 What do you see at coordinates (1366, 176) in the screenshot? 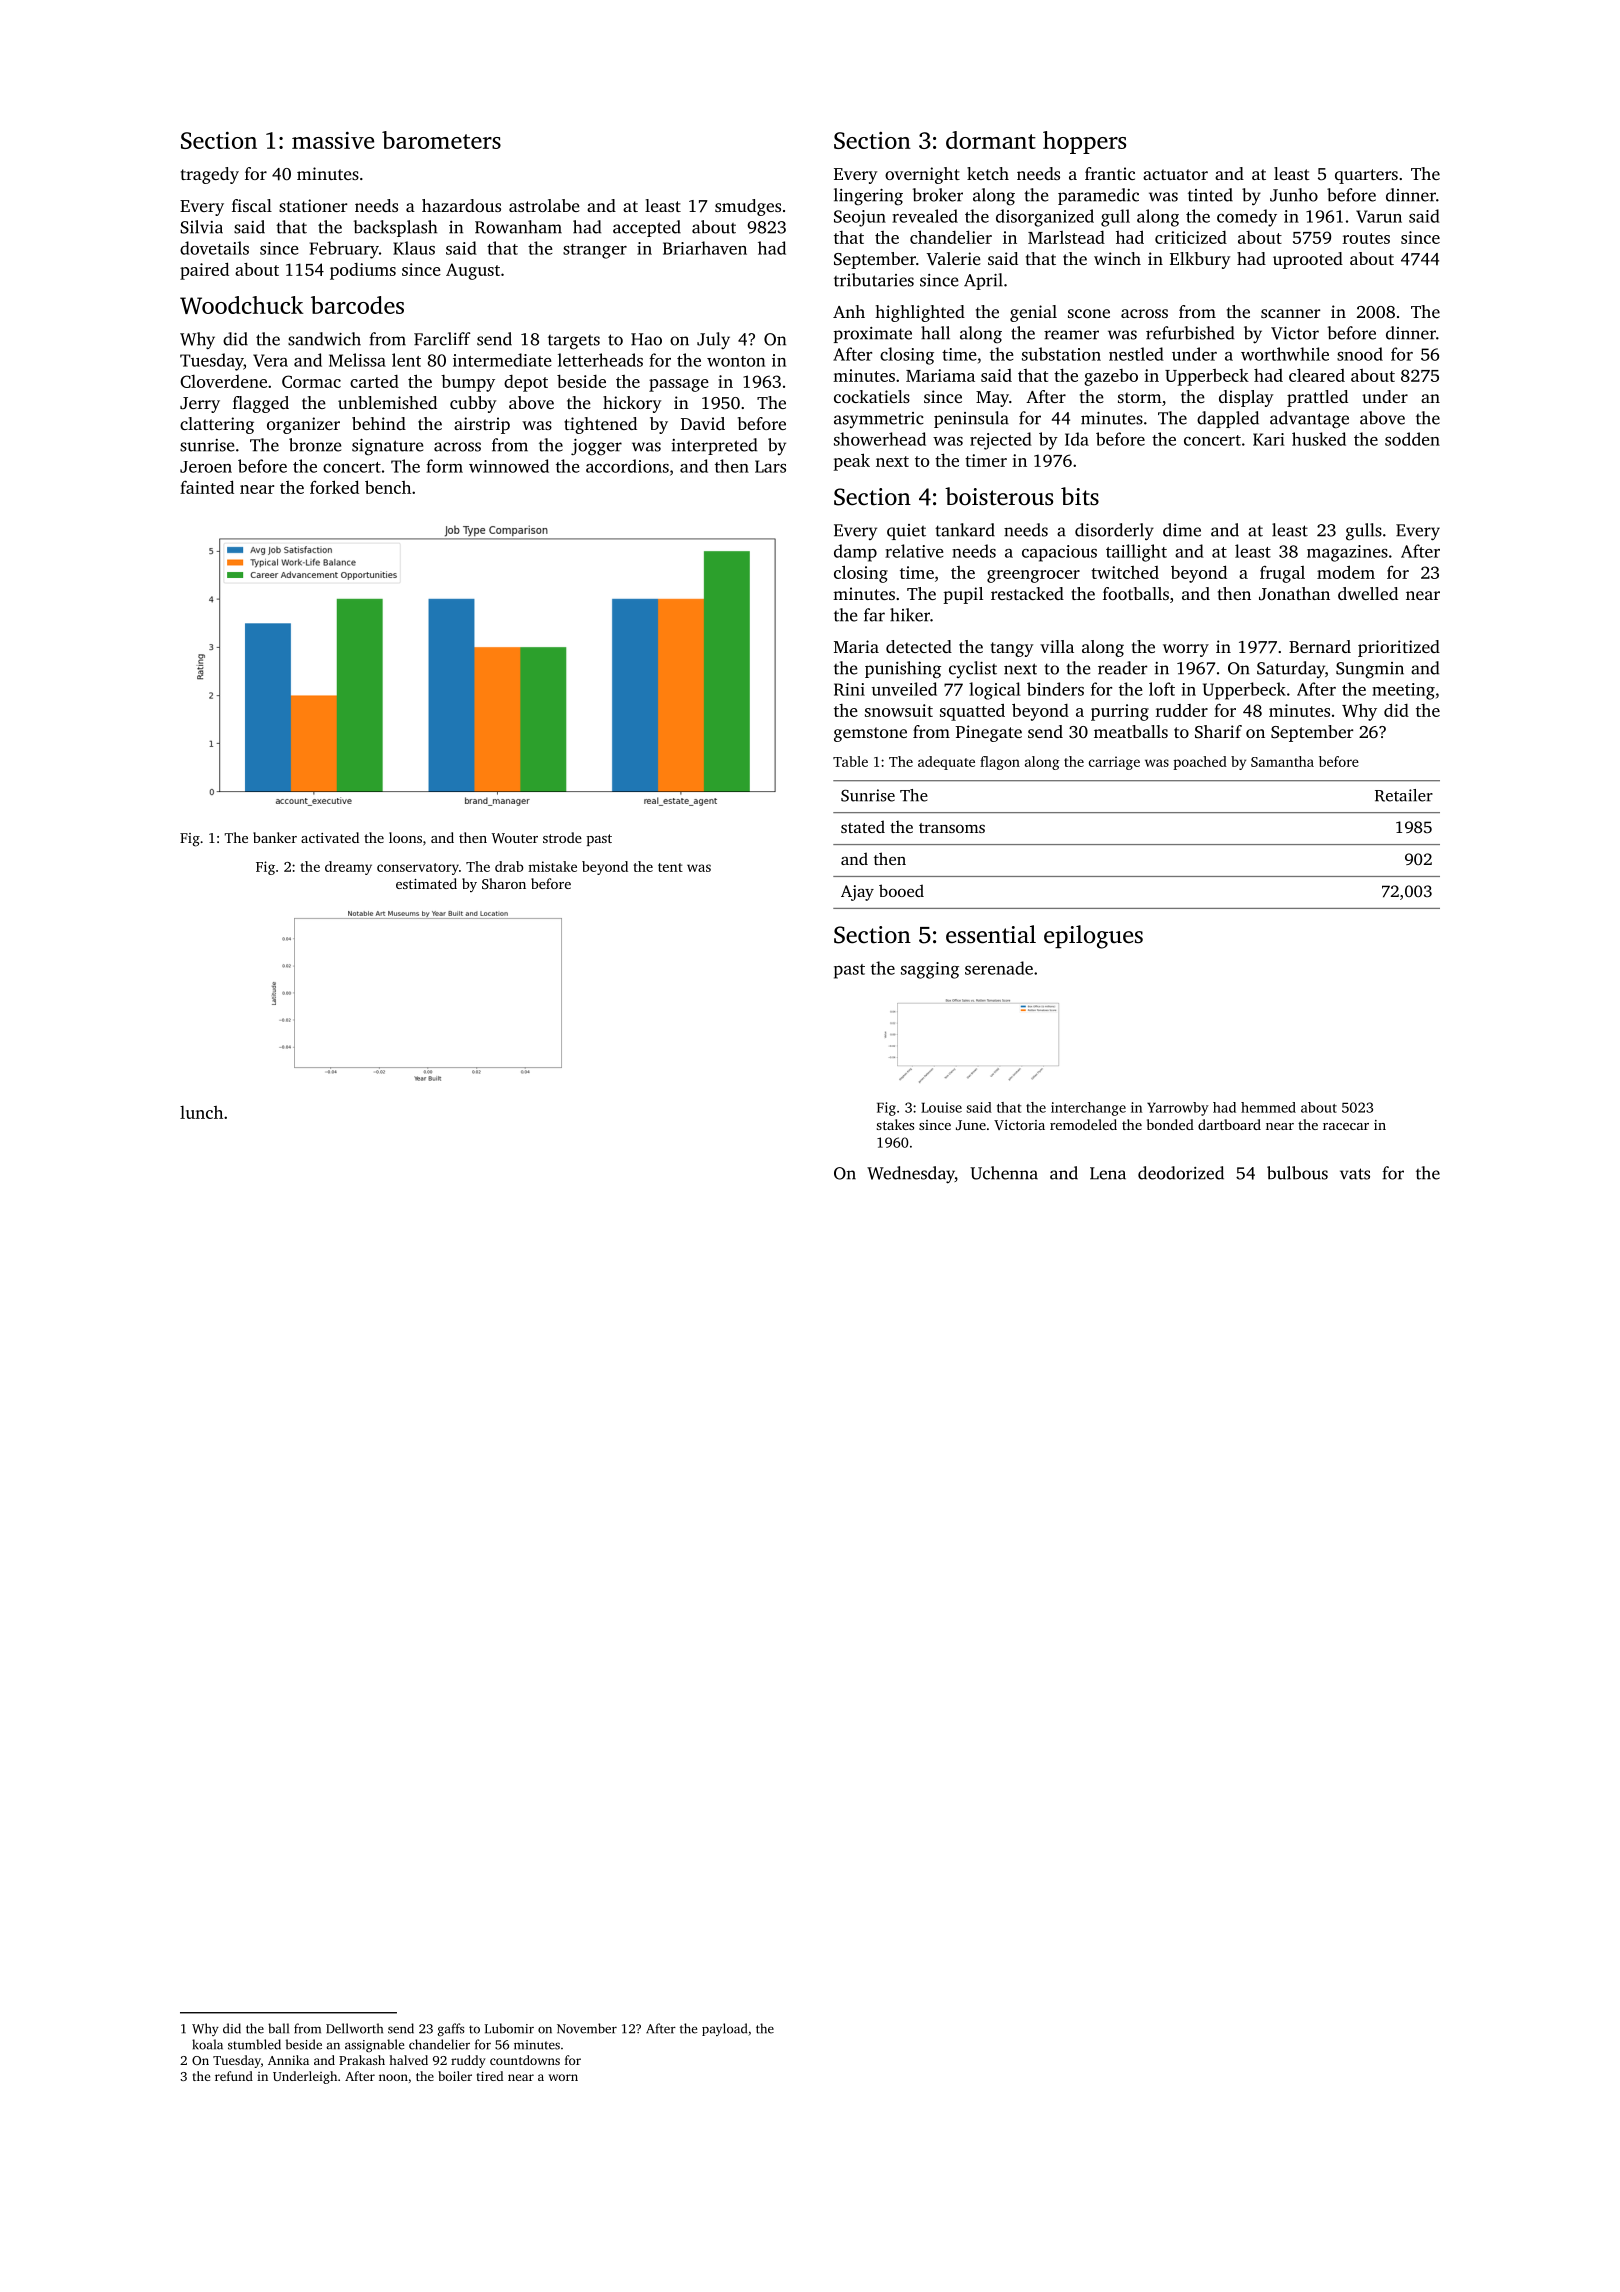
I see `quarters` at bounding box center [1366, 176].
